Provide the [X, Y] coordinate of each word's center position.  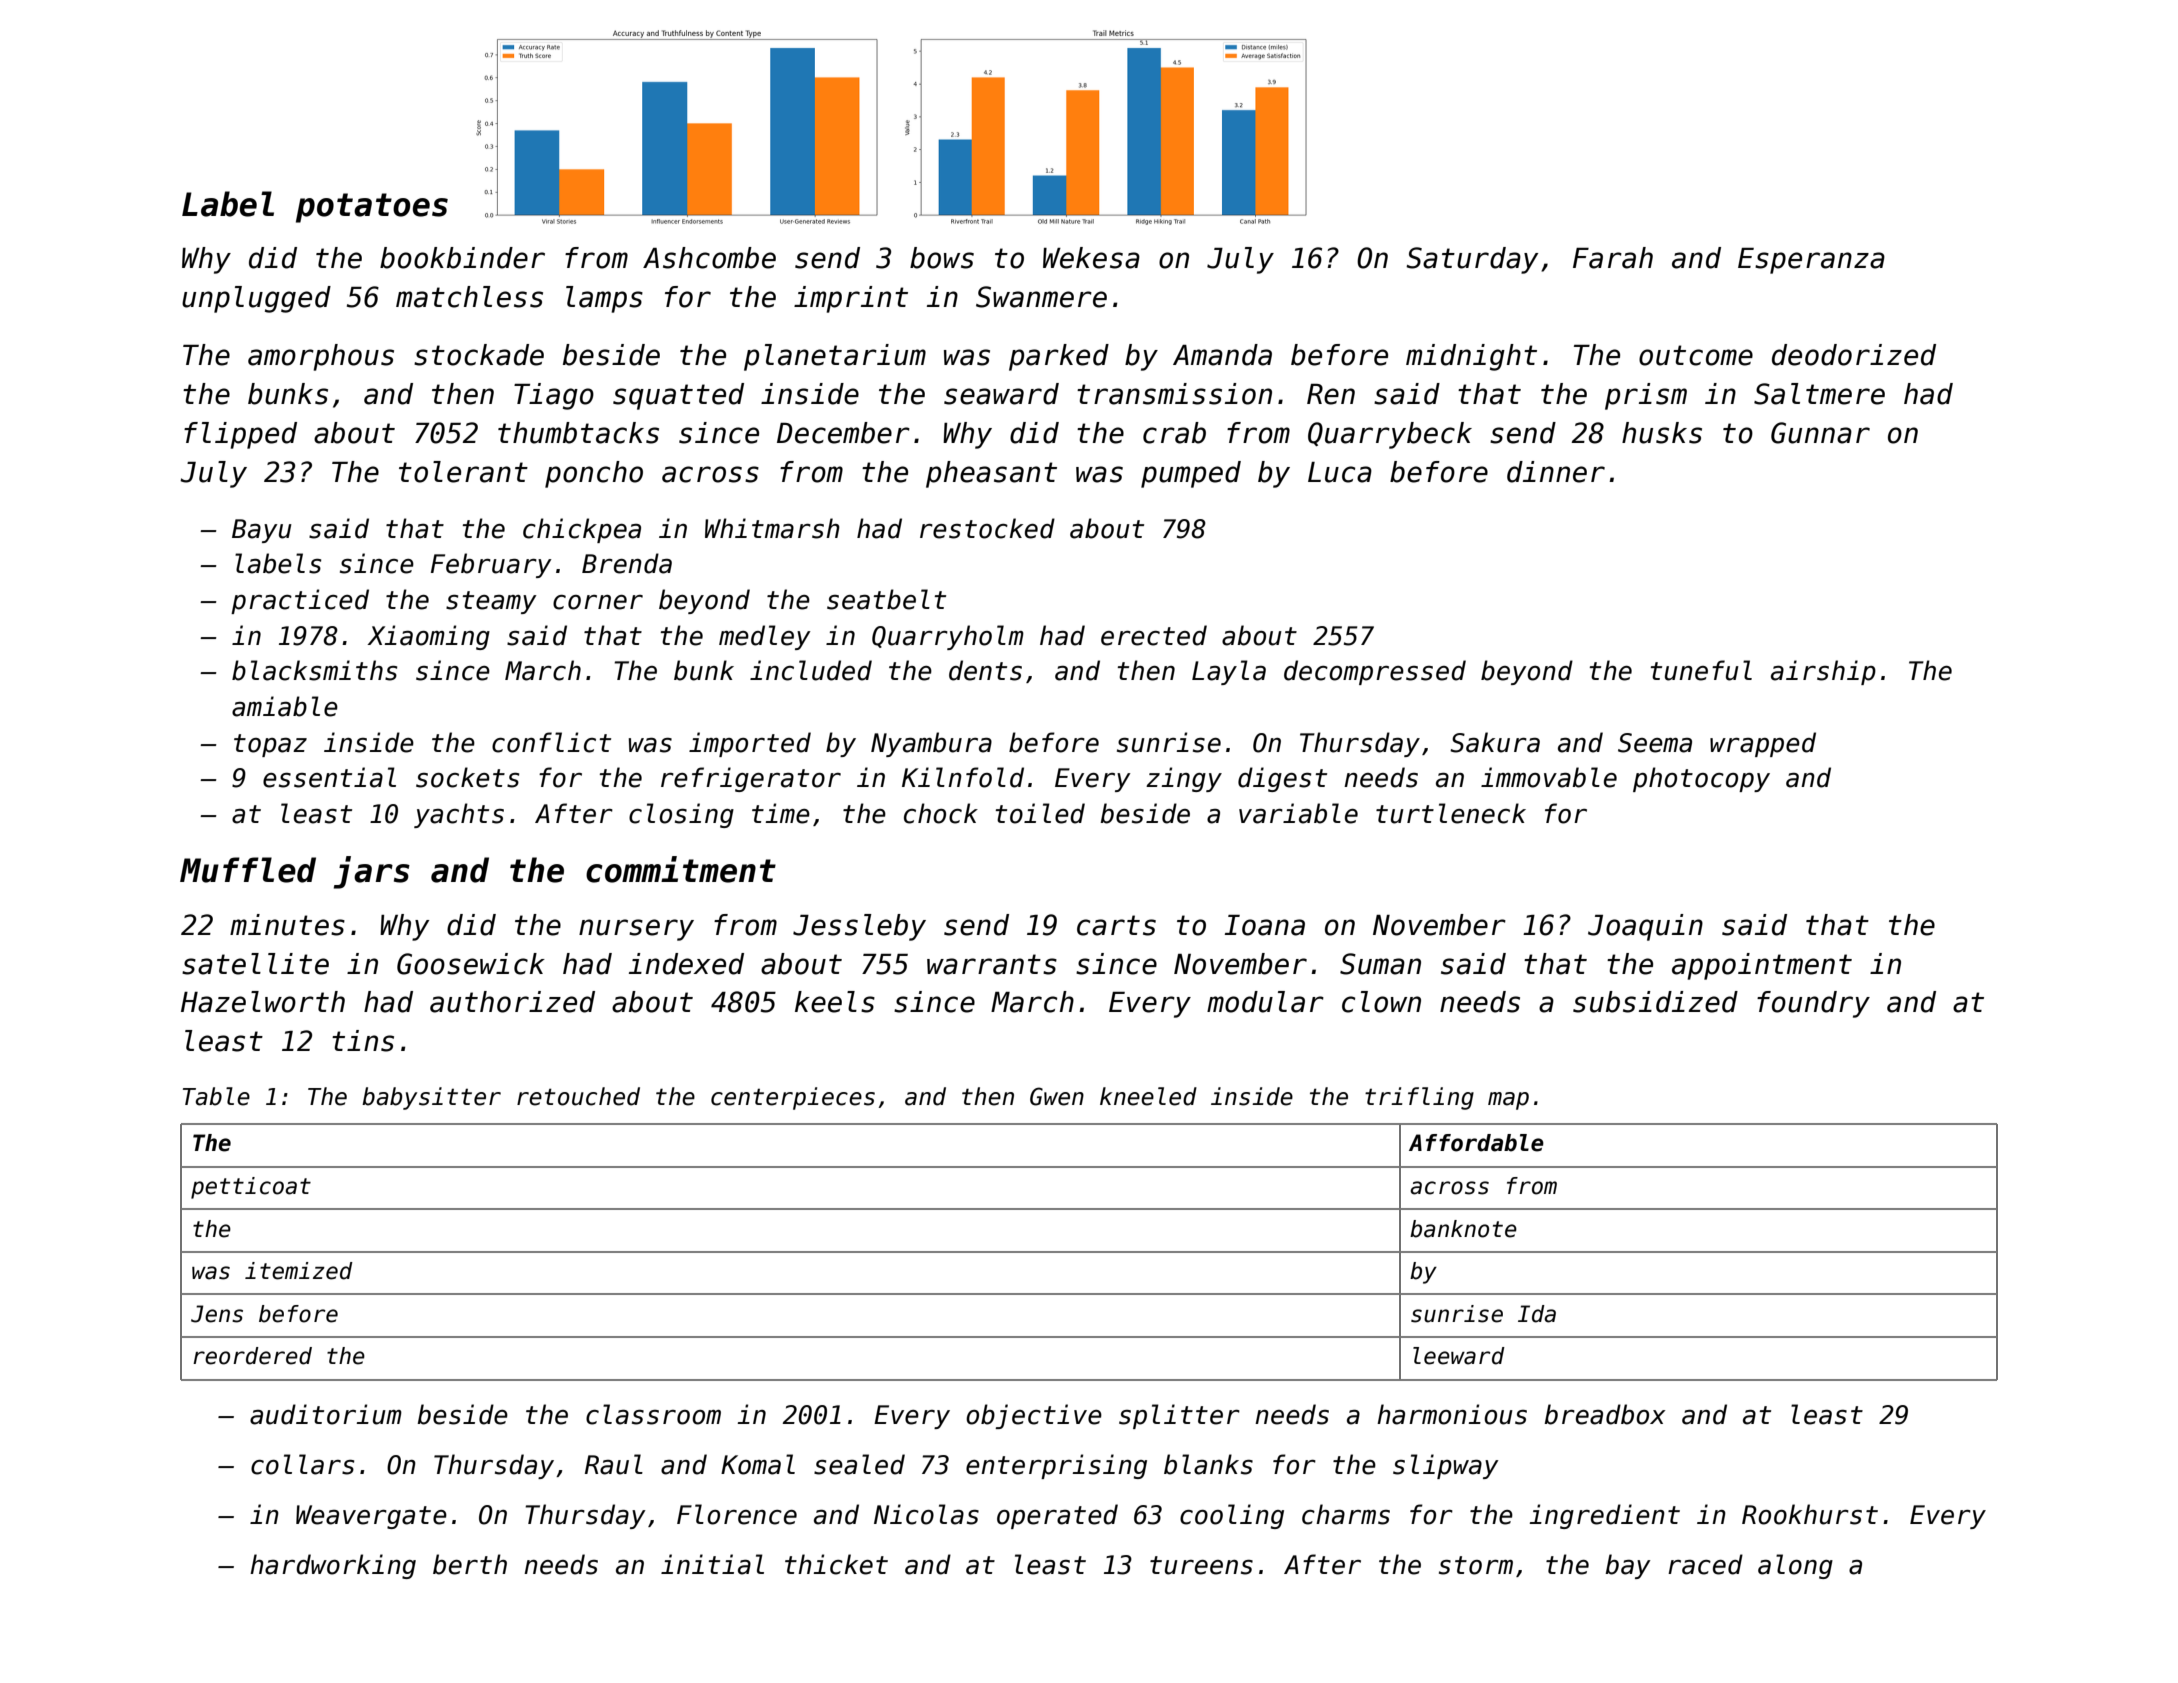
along [1795, 1566]
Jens [217, 1314]
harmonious [1452, 1414]
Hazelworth [263, 1002]
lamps [604, 299]
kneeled [1148, 1096]
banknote [1463, 1229]
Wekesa [1091, 258]
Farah [1613, 258]
